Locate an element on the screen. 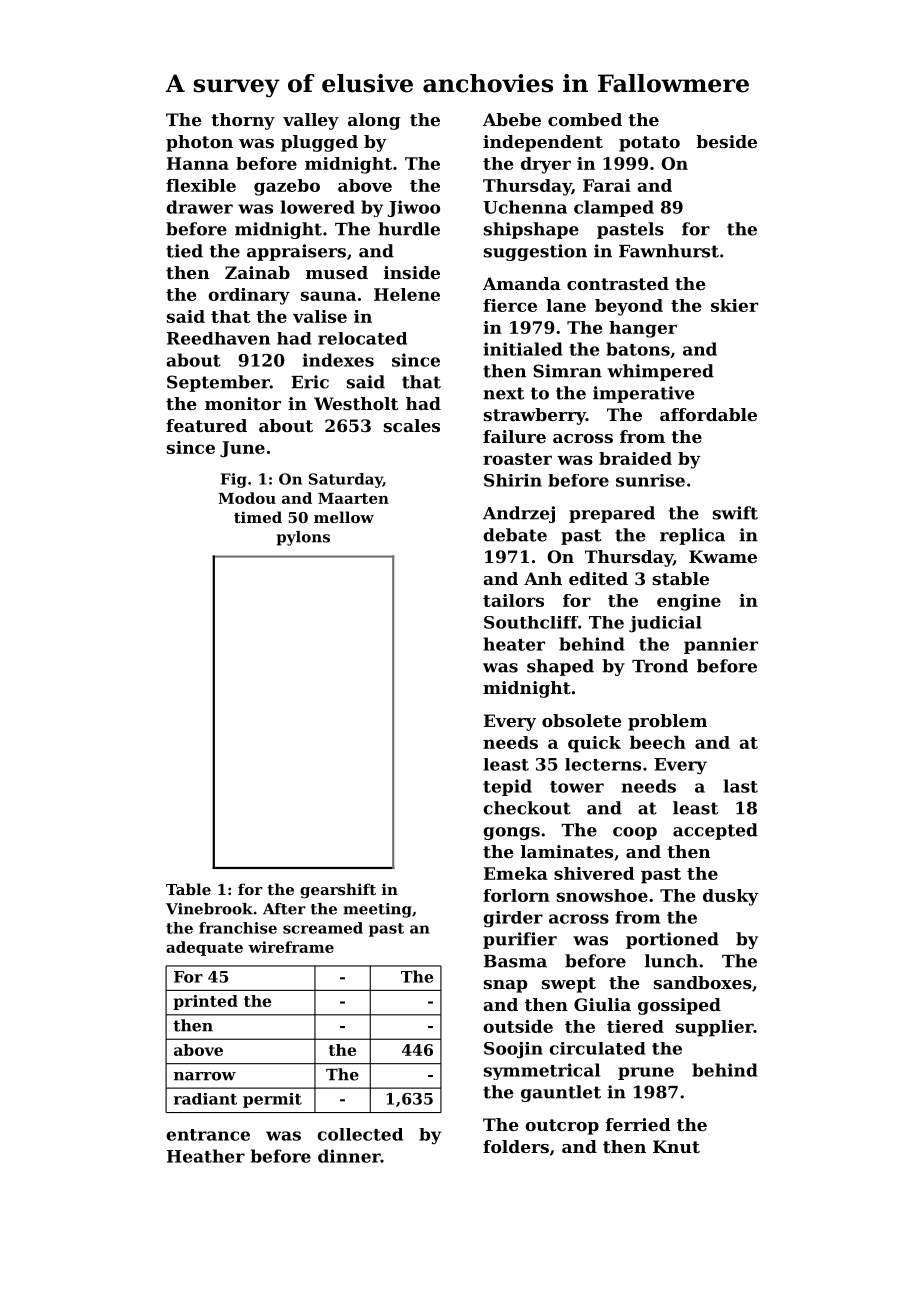  Hanna is located at coordinates (198, 163).
